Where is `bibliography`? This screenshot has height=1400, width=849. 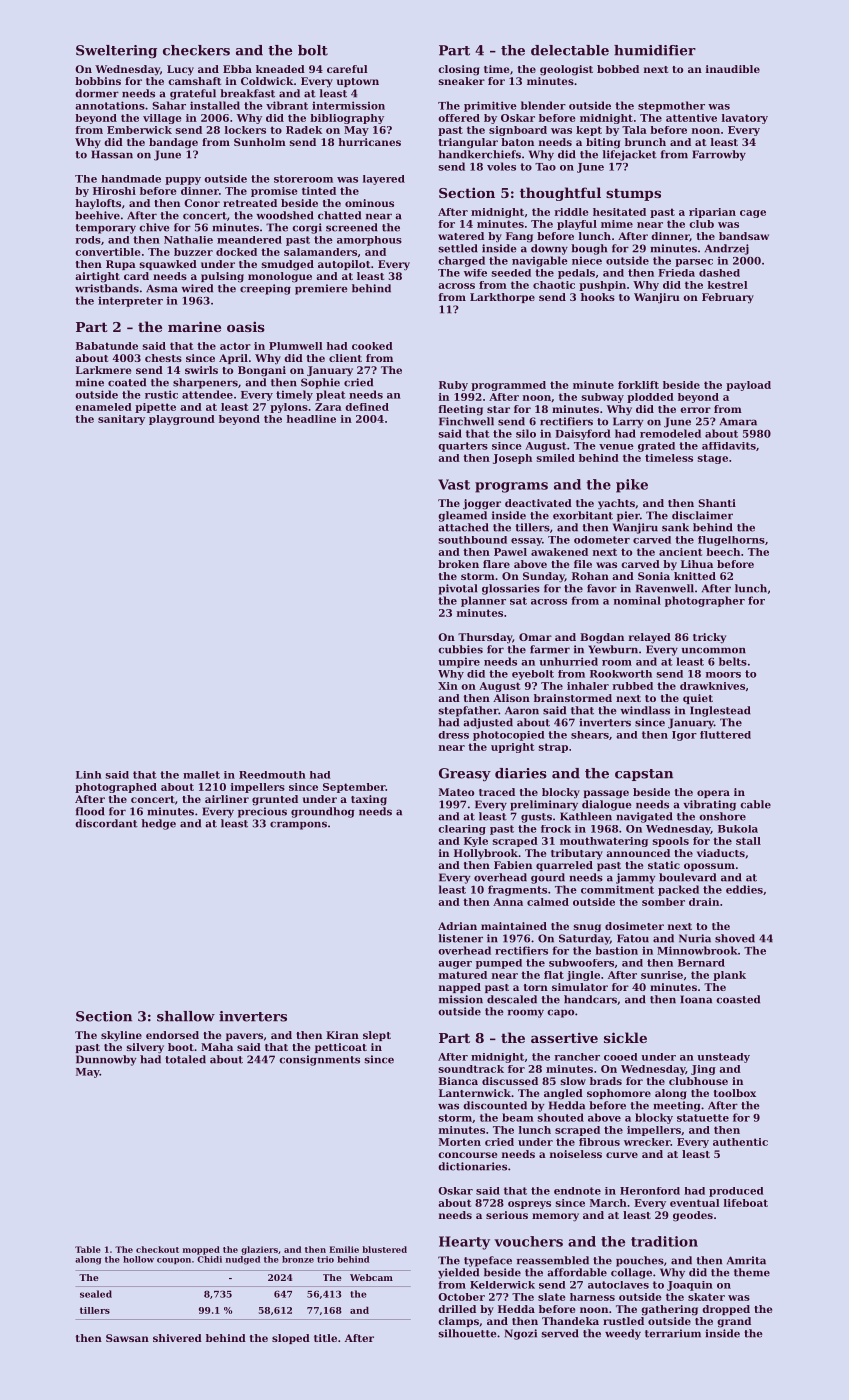
bibliography is located at coordinates (347, 119).
